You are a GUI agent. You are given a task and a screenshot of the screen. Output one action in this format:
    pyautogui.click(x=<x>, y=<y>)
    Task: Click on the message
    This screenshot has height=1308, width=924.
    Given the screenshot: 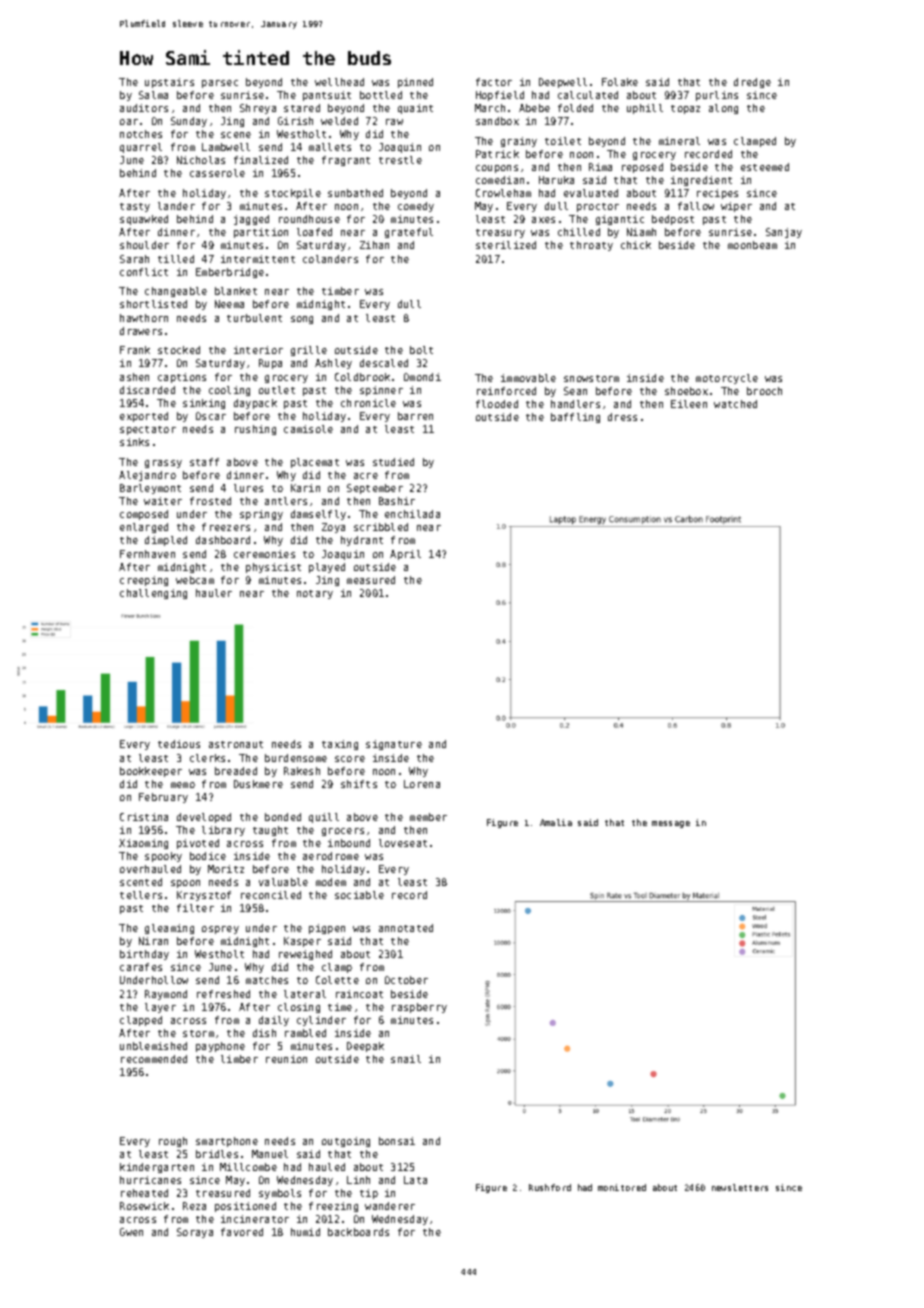 What is the action you would take?
    pyautogui.click(x=671, y=824)
